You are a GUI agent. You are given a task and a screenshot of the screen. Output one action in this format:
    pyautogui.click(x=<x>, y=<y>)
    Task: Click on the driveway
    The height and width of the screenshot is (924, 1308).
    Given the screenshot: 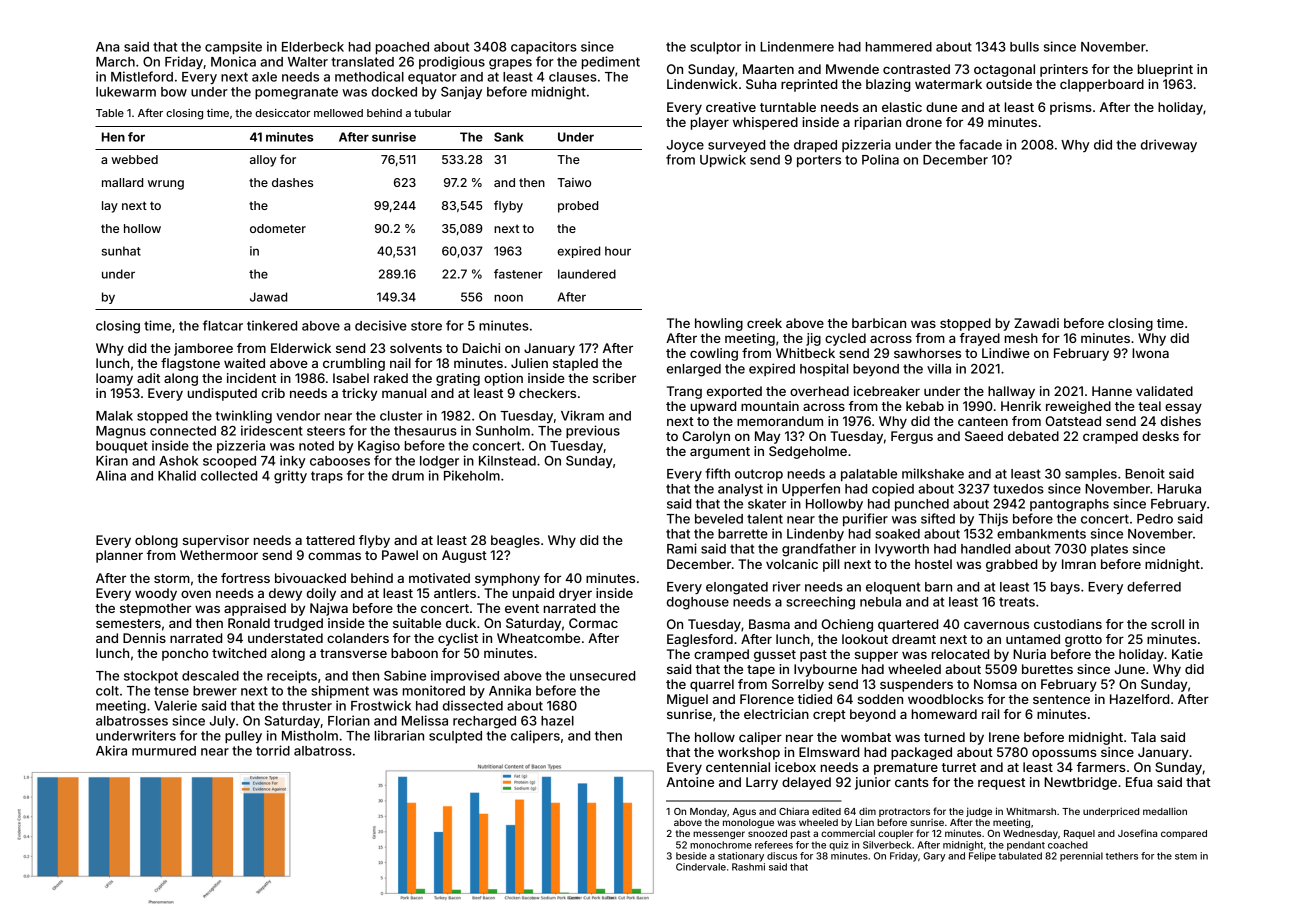 What is the action you would take?
    pyautogui.click(x=1169, y=145)
